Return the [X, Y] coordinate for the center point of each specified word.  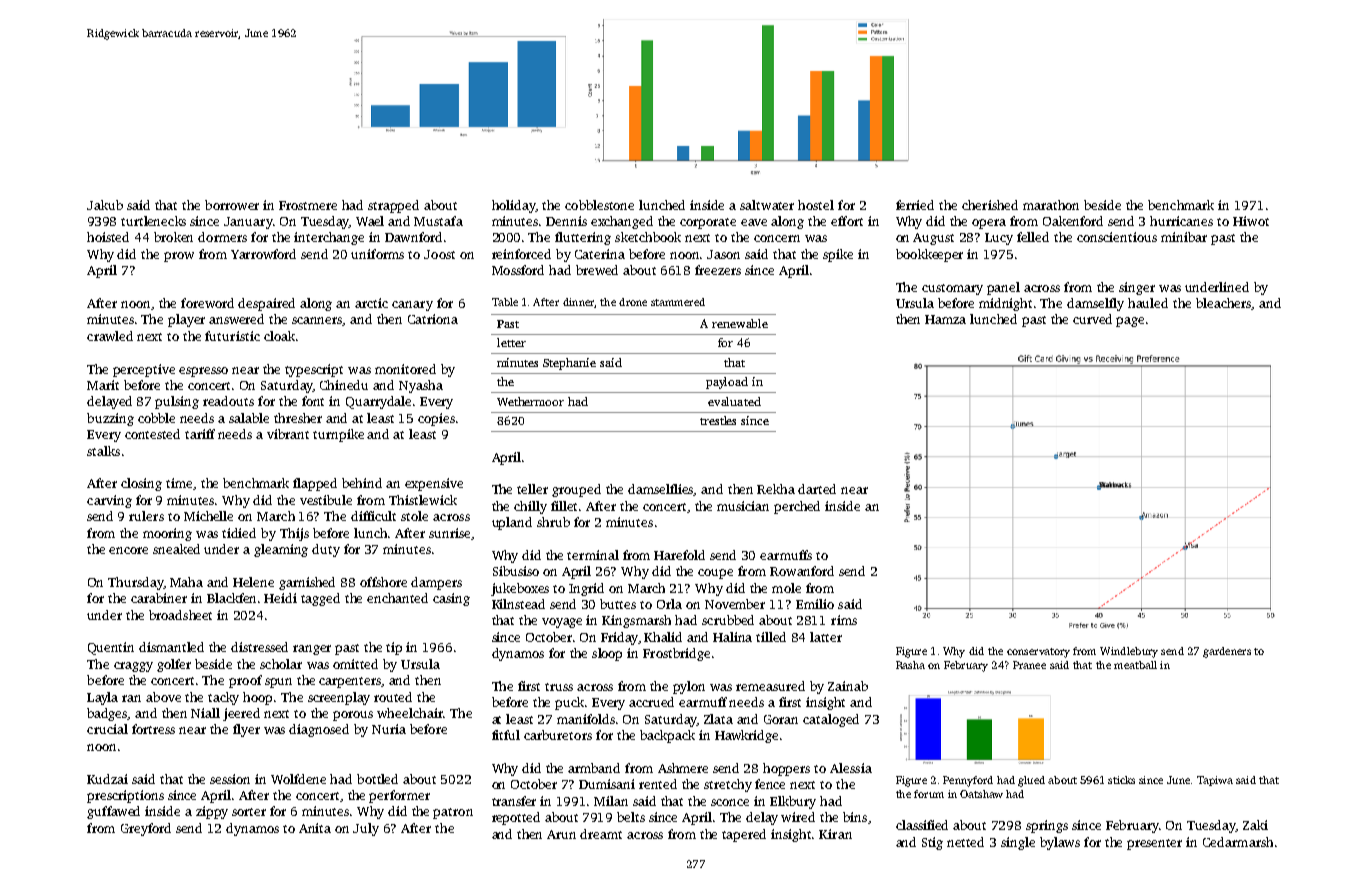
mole [786, 588]
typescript [314, 370]
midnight [1005, 304]
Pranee [1029, 665]
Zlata [718, 719]
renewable [740, 323]
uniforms [377, 254]
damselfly [1095, 304]
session [230, 779]
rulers [146, 516]
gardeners [1227, 652]
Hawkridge [746, 736]
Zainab [848, 686]
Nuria [389, 729]
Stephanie [569, 364]
